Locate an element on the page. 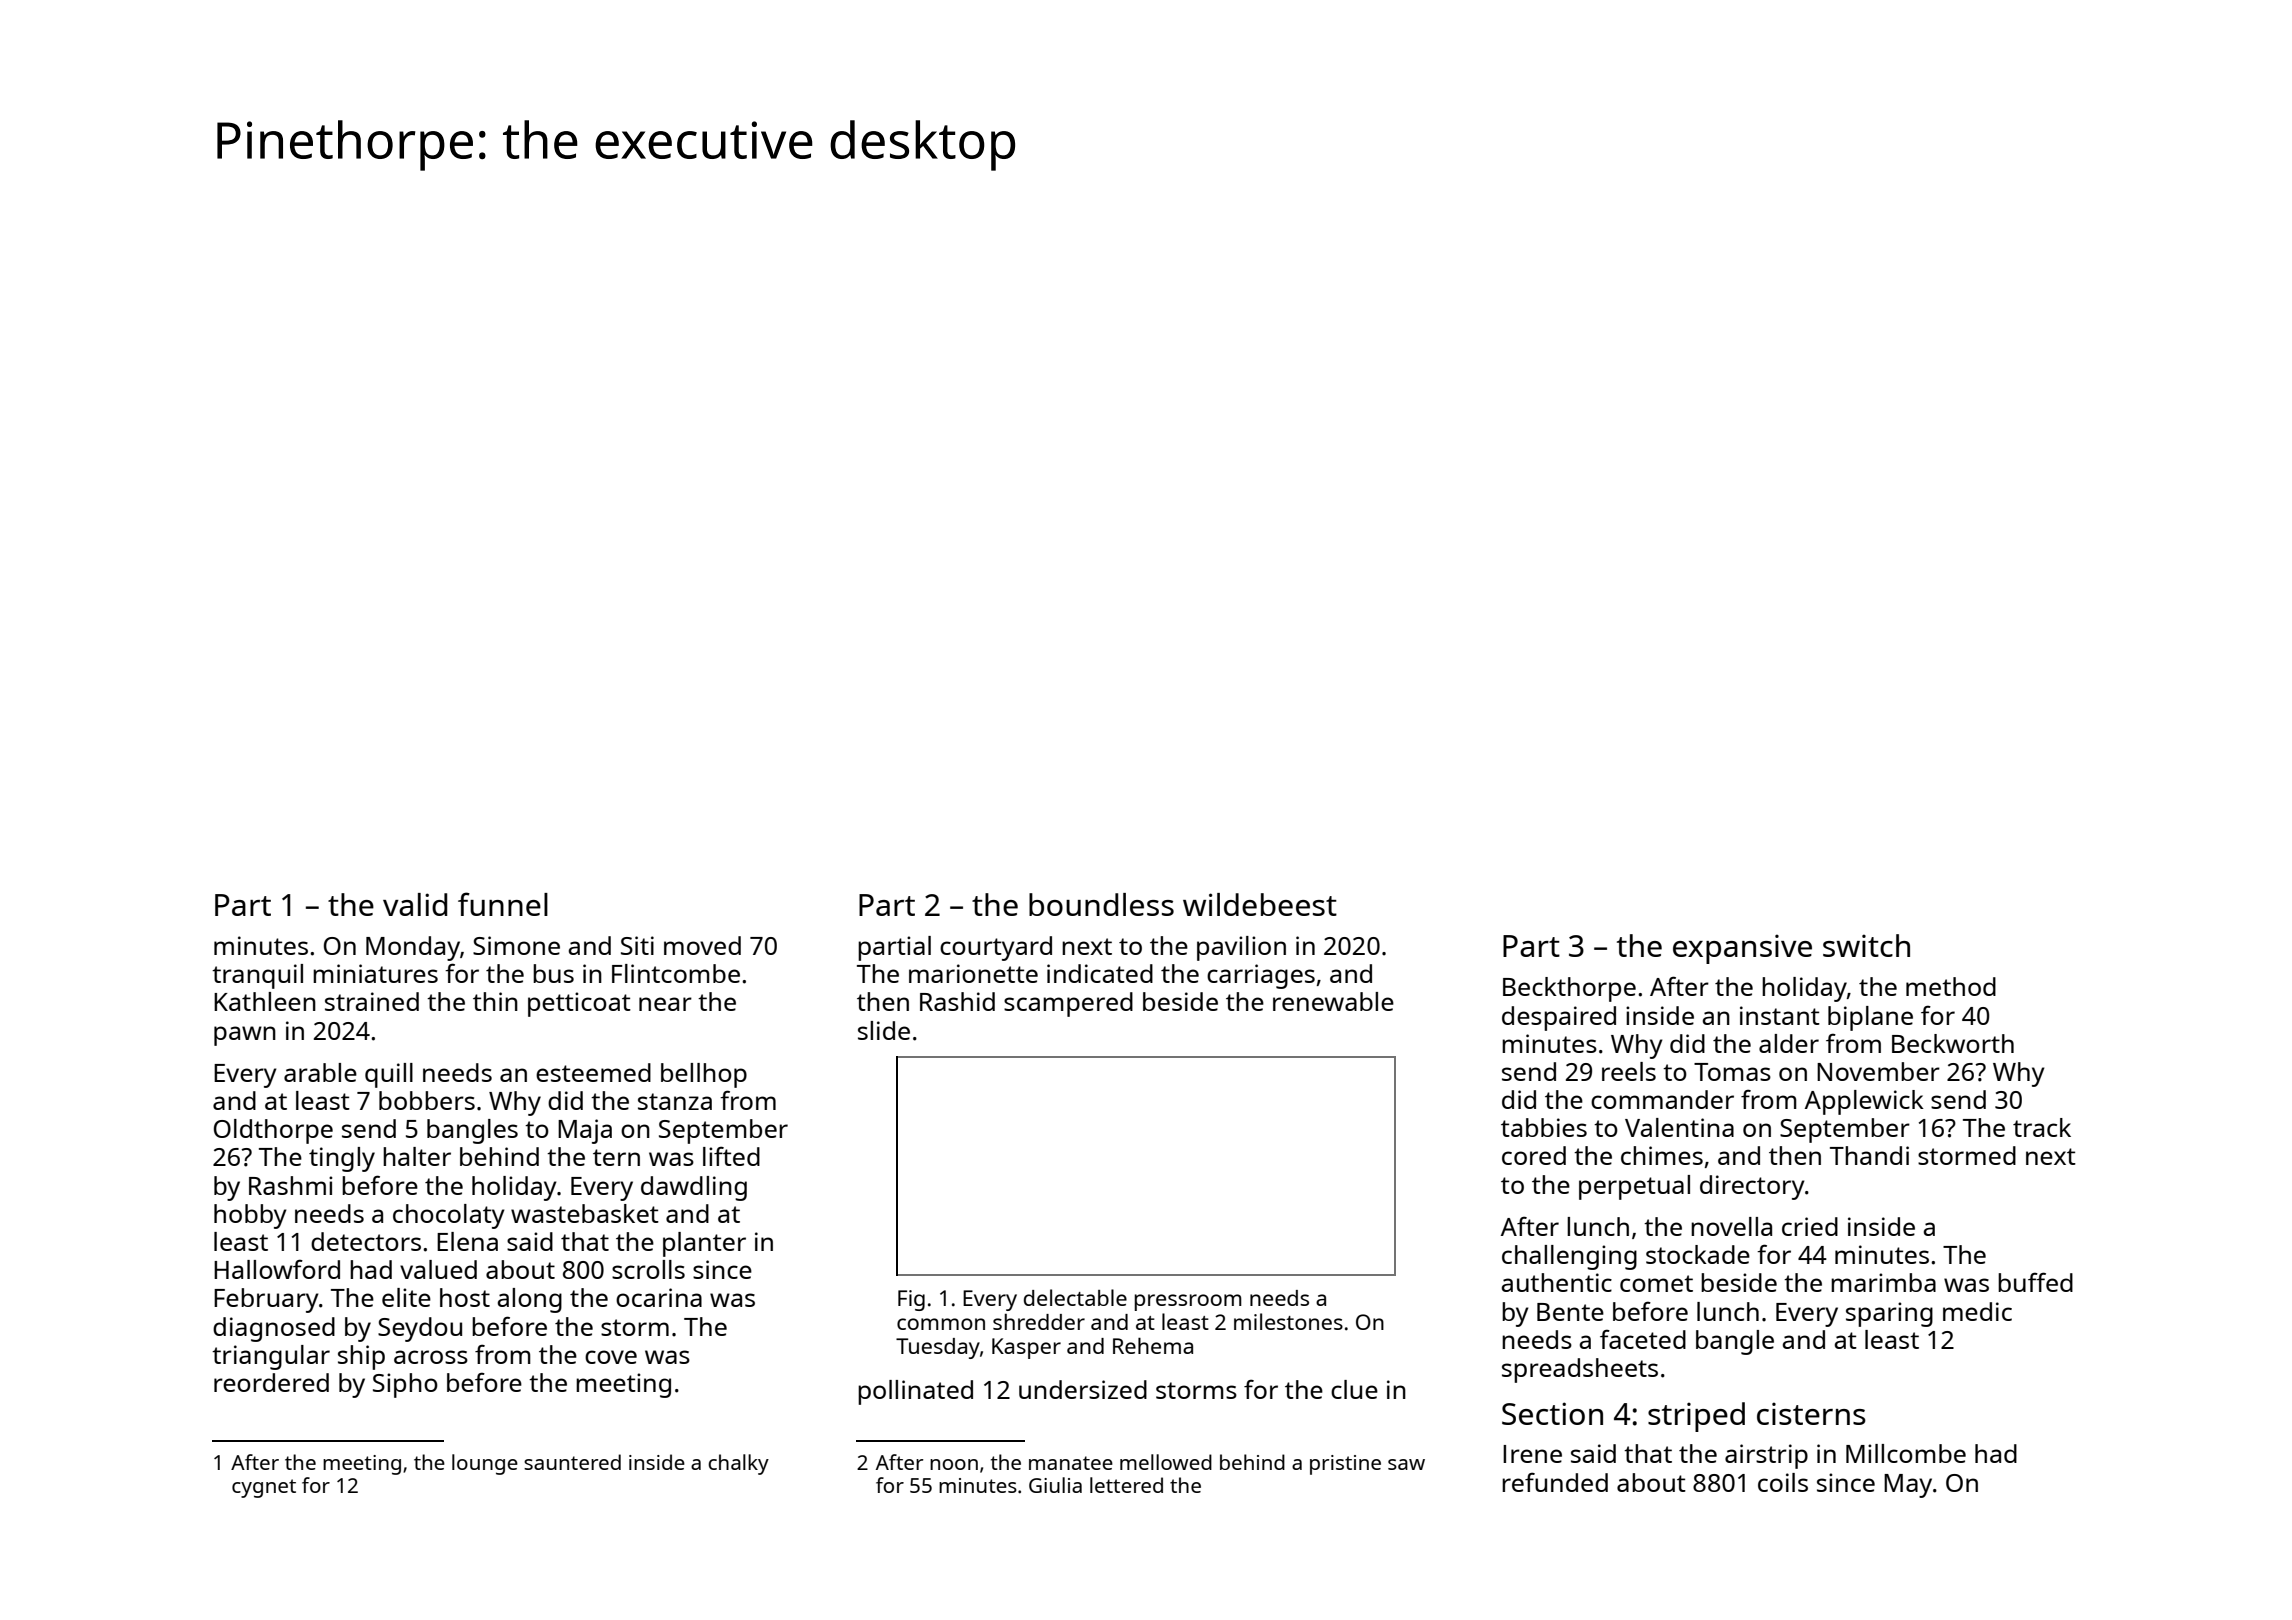 This image has height=1620, width=2292. Applewick is located at coordinates (1864, 1102).
